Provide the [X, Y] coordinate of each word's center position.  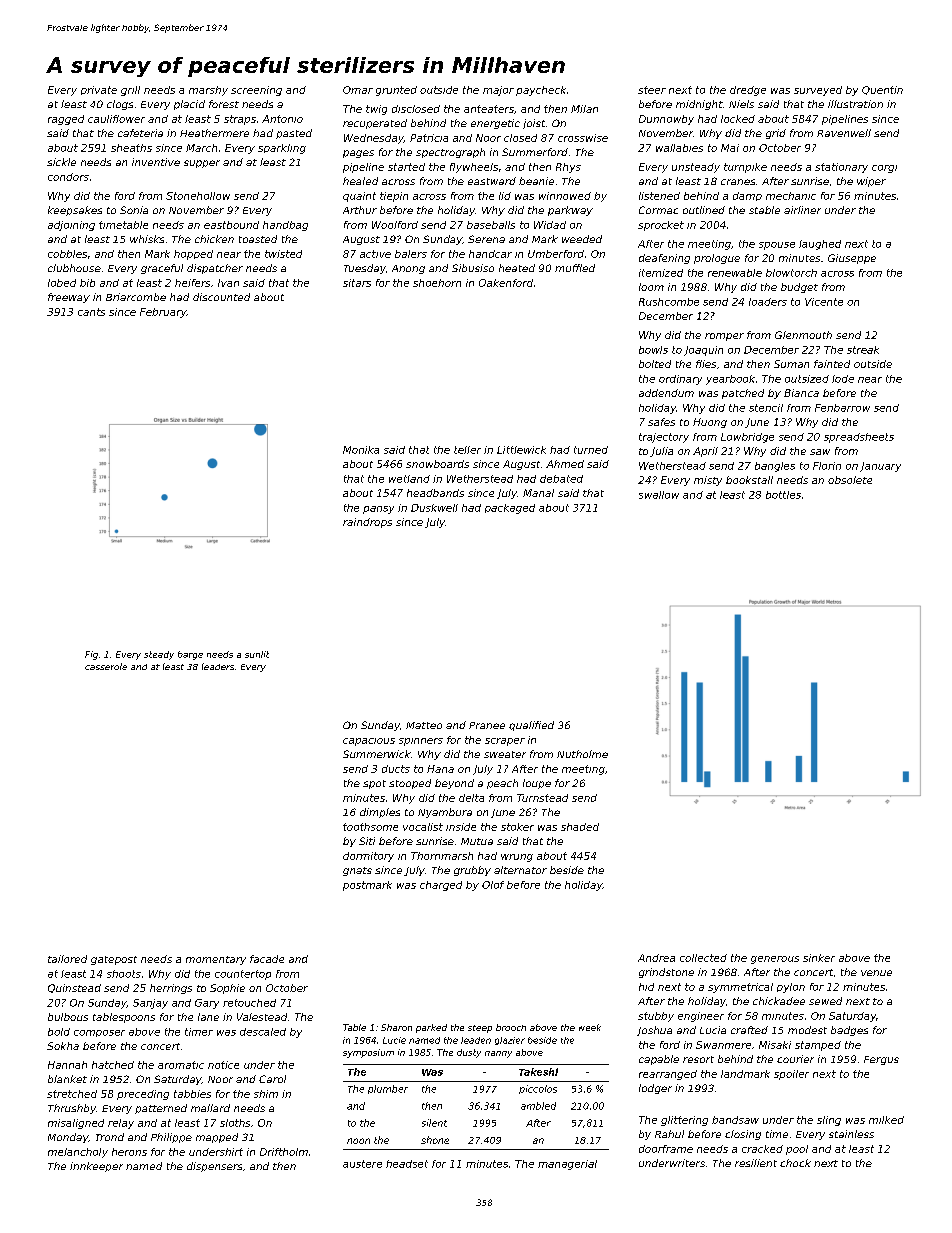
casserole [106, 666]
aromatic [181, 1065]
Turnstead [542, 798]
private [99, 90]
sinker [819, 958]
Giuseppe [852, 259]
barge [190, 655]
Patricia [429, 138]
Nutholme [582, 754]
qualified [531, 726]
